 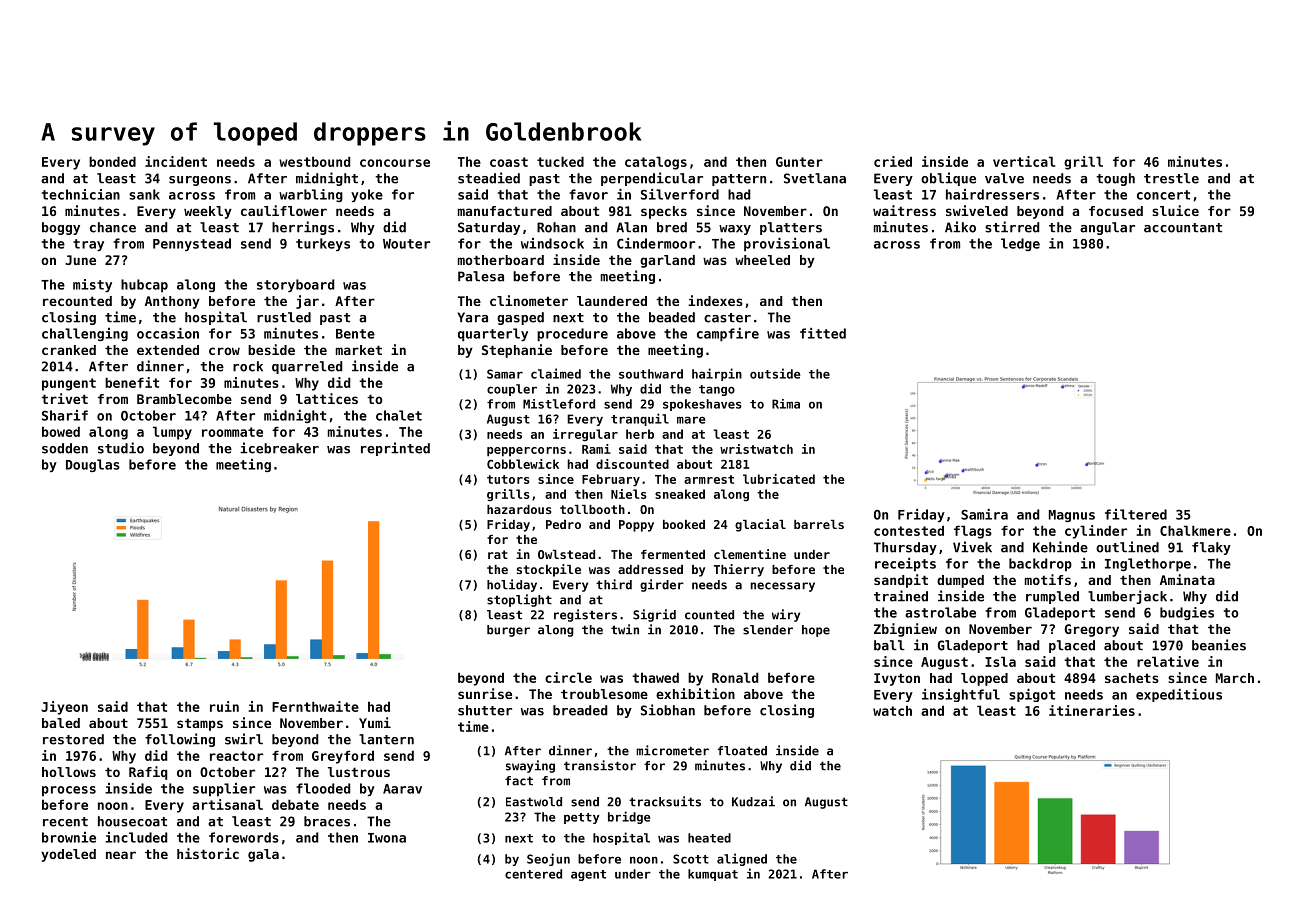 What do you see at coordinates (672, 317) in the image?
I see `beaded` at bounding box center [672, 317].
